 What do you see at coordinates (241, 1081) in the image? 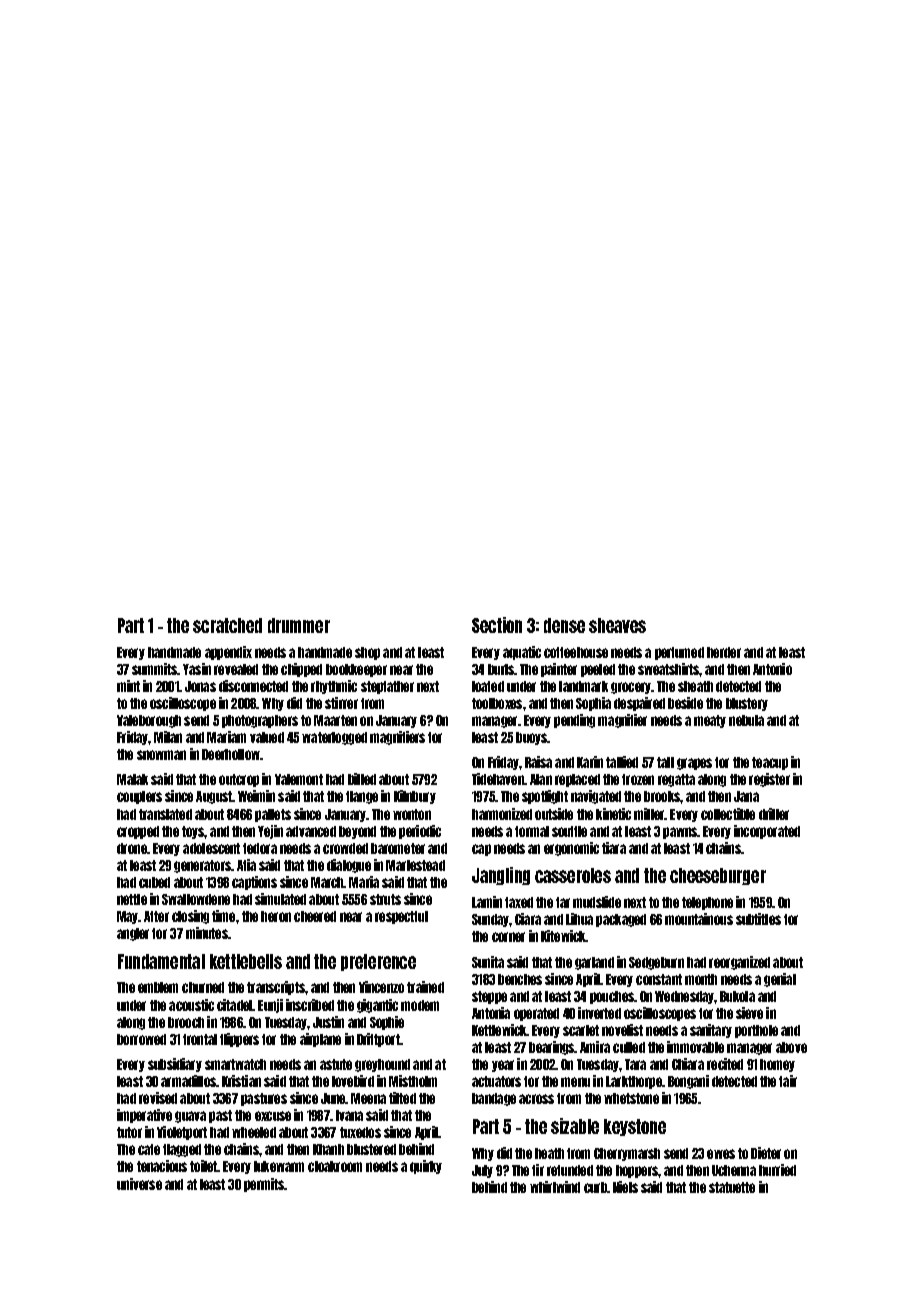
I see `Kristian` at bounding box center [241, 1081].
